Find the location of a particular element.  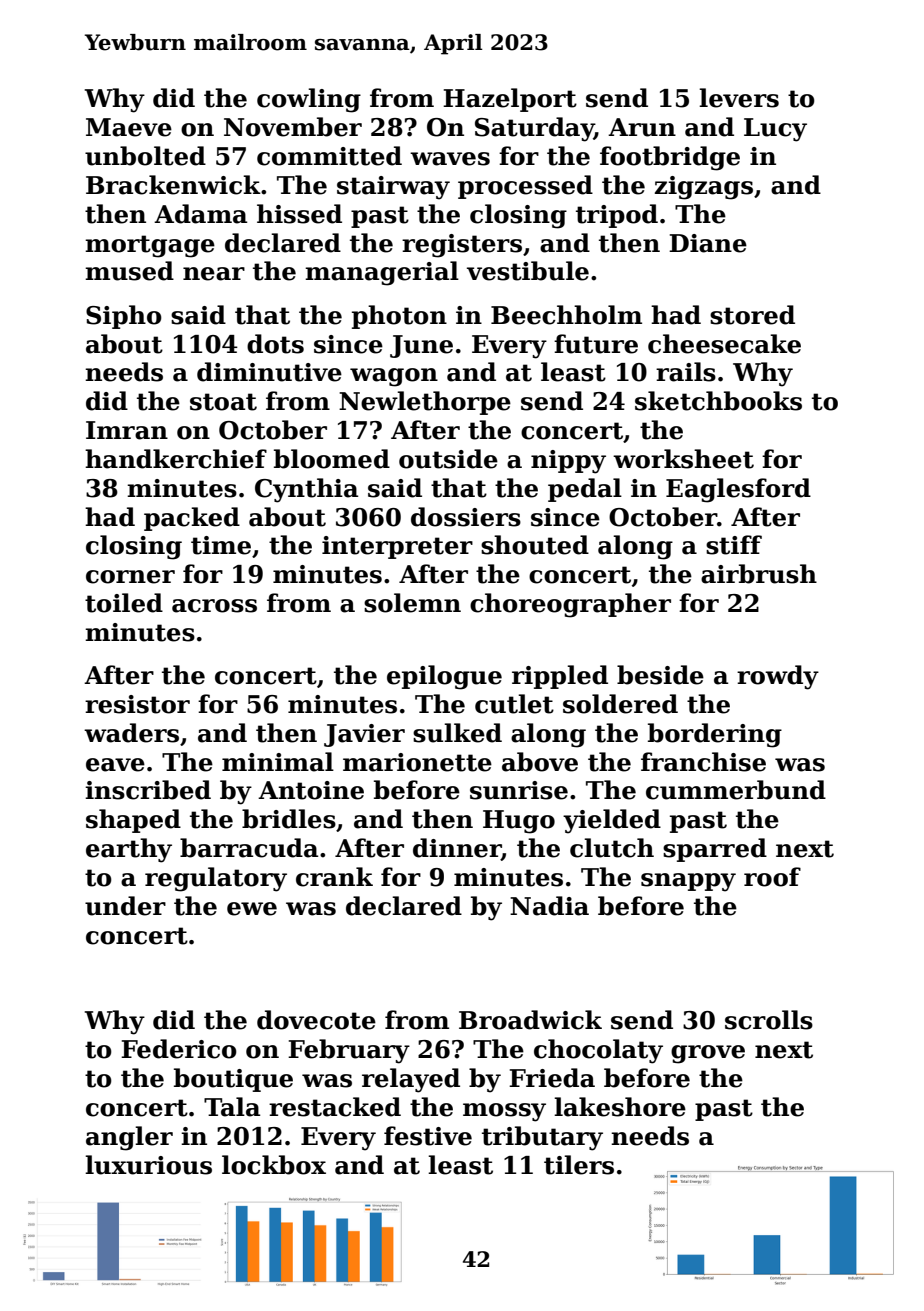

nippy is located at coordinates (568, 462).
